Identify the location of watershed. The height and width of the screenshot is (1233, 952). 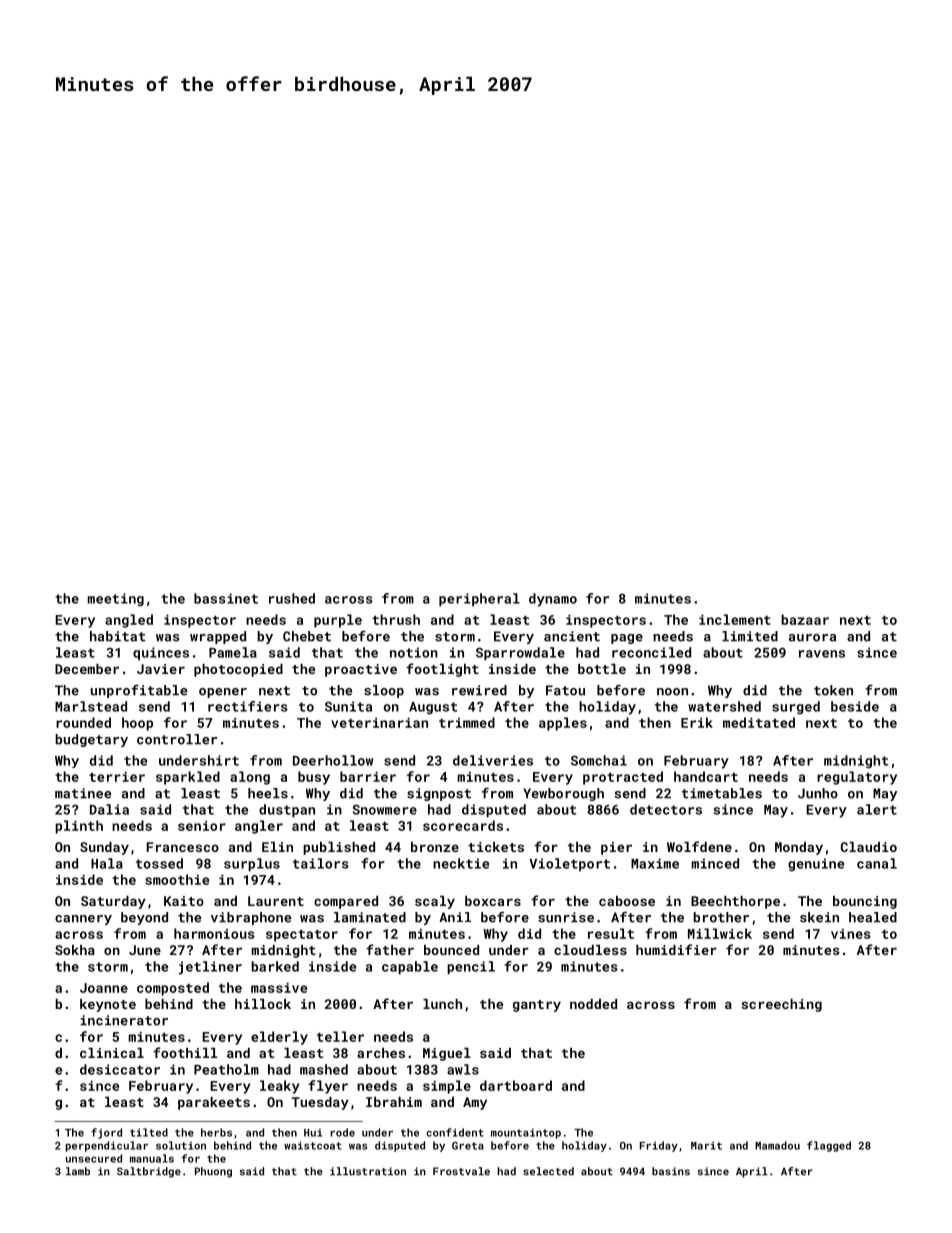
(724, 706).
